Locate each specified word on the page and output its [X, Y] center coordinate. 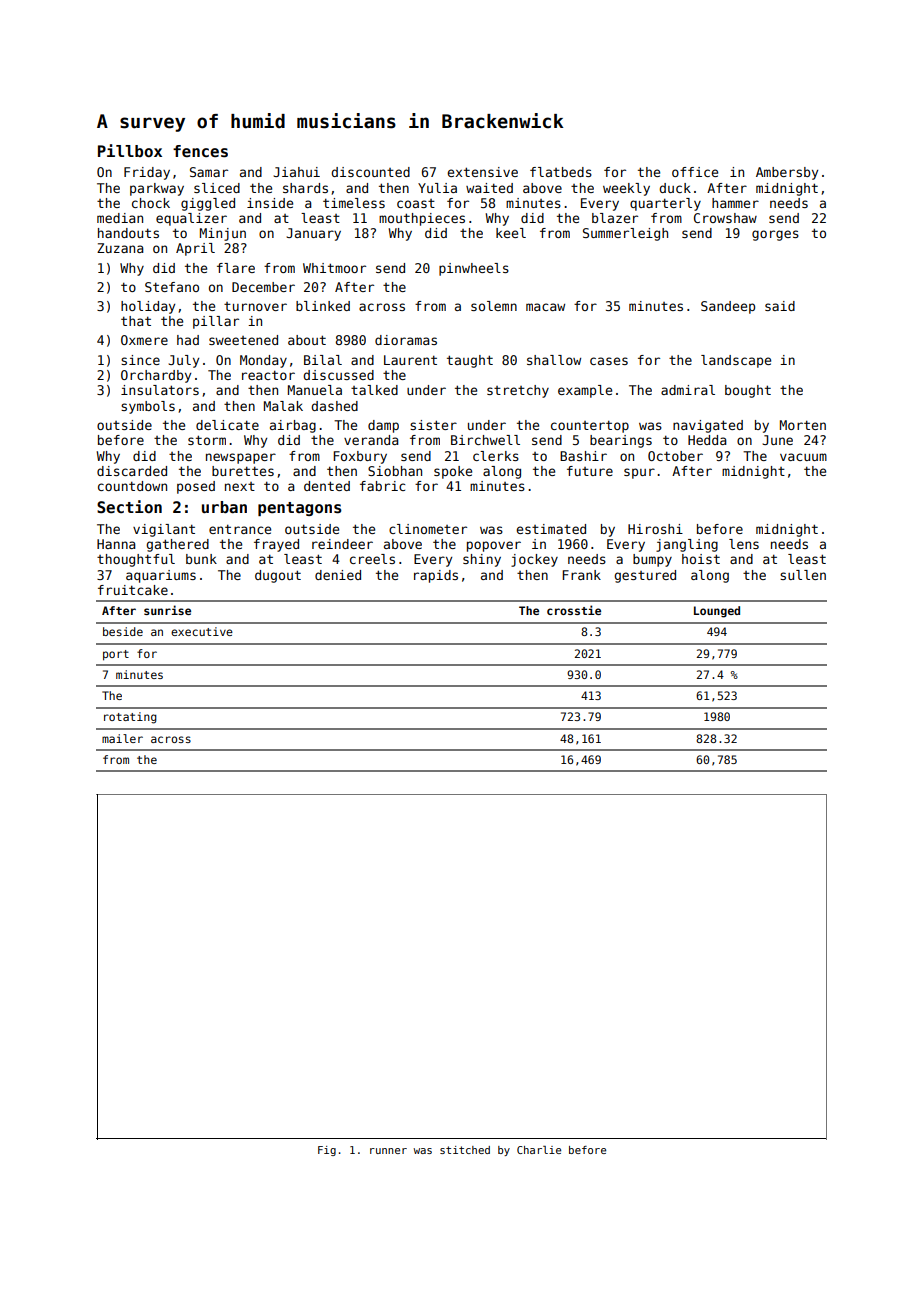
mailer [122, 738]
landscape [736, 361]
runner [388, 1151]
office [695, 172]
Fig [327, 1151]
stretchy [518, 391]
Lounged [717, 612]
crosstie [574, 610]
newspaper [241, 458]
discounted [370, 172]
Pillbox [130, 150]
